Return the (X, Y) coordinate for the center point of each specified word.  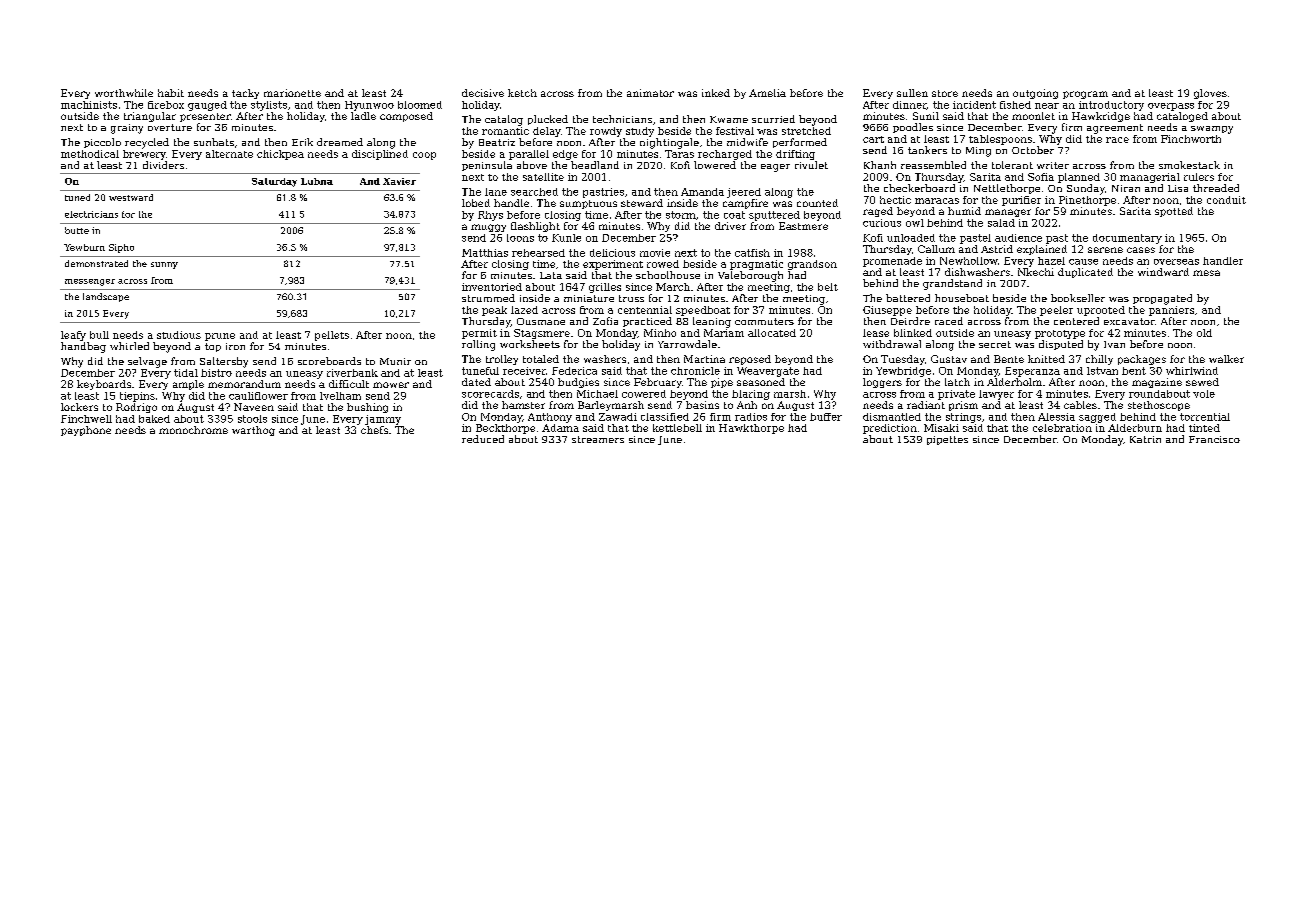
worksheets (530, 344)
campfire (745, 204)
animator (650, 93)
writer (1053, 165)
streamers (598, 439)
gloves (1210, 94)
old (1204, 333)
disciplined (380, 155)
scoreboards (329, 361)
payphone (86, 431)
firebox (166, 105)
